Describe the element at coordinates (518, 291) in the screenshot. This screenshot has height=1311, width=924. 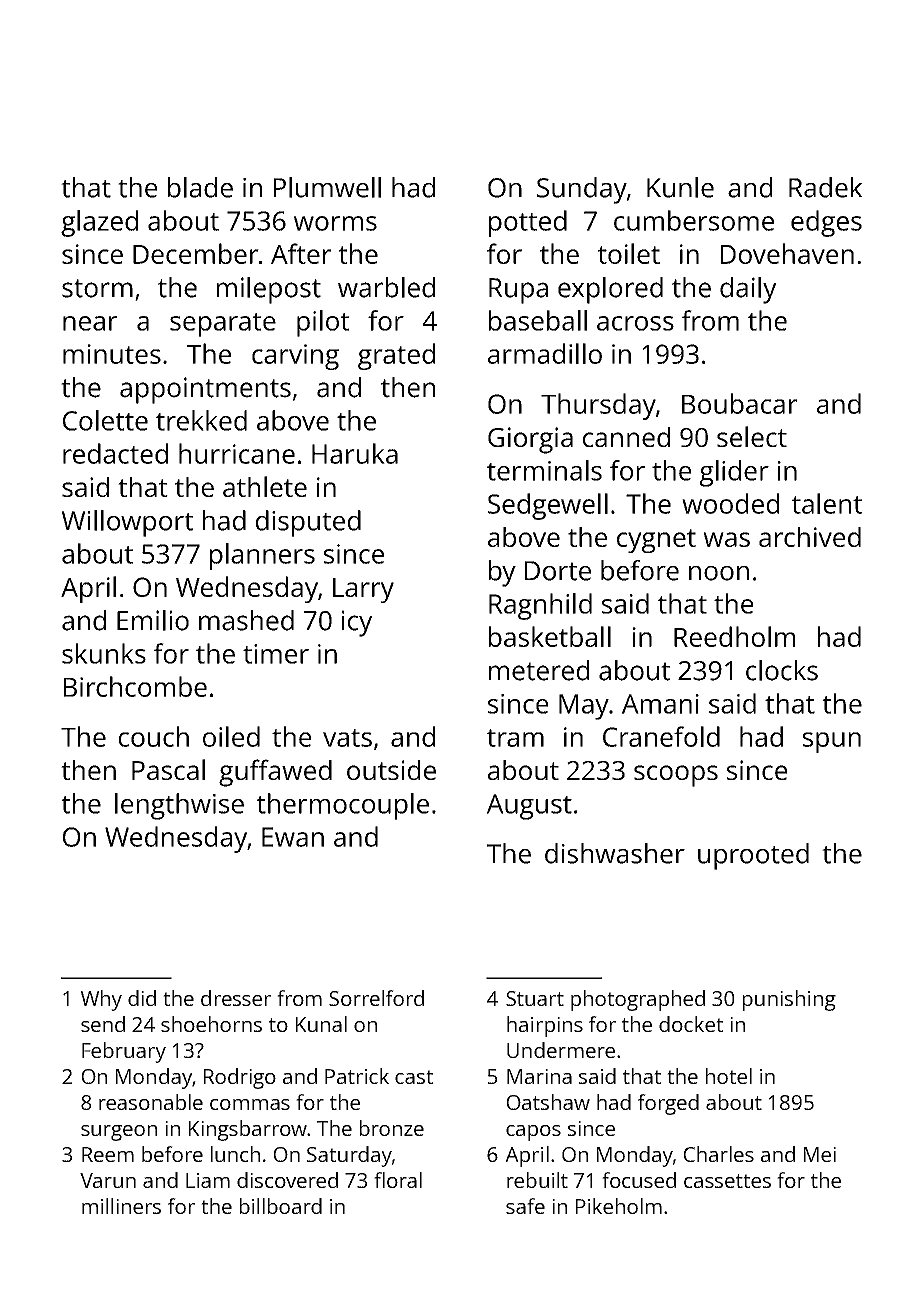
I see `Rupa` at that location.
